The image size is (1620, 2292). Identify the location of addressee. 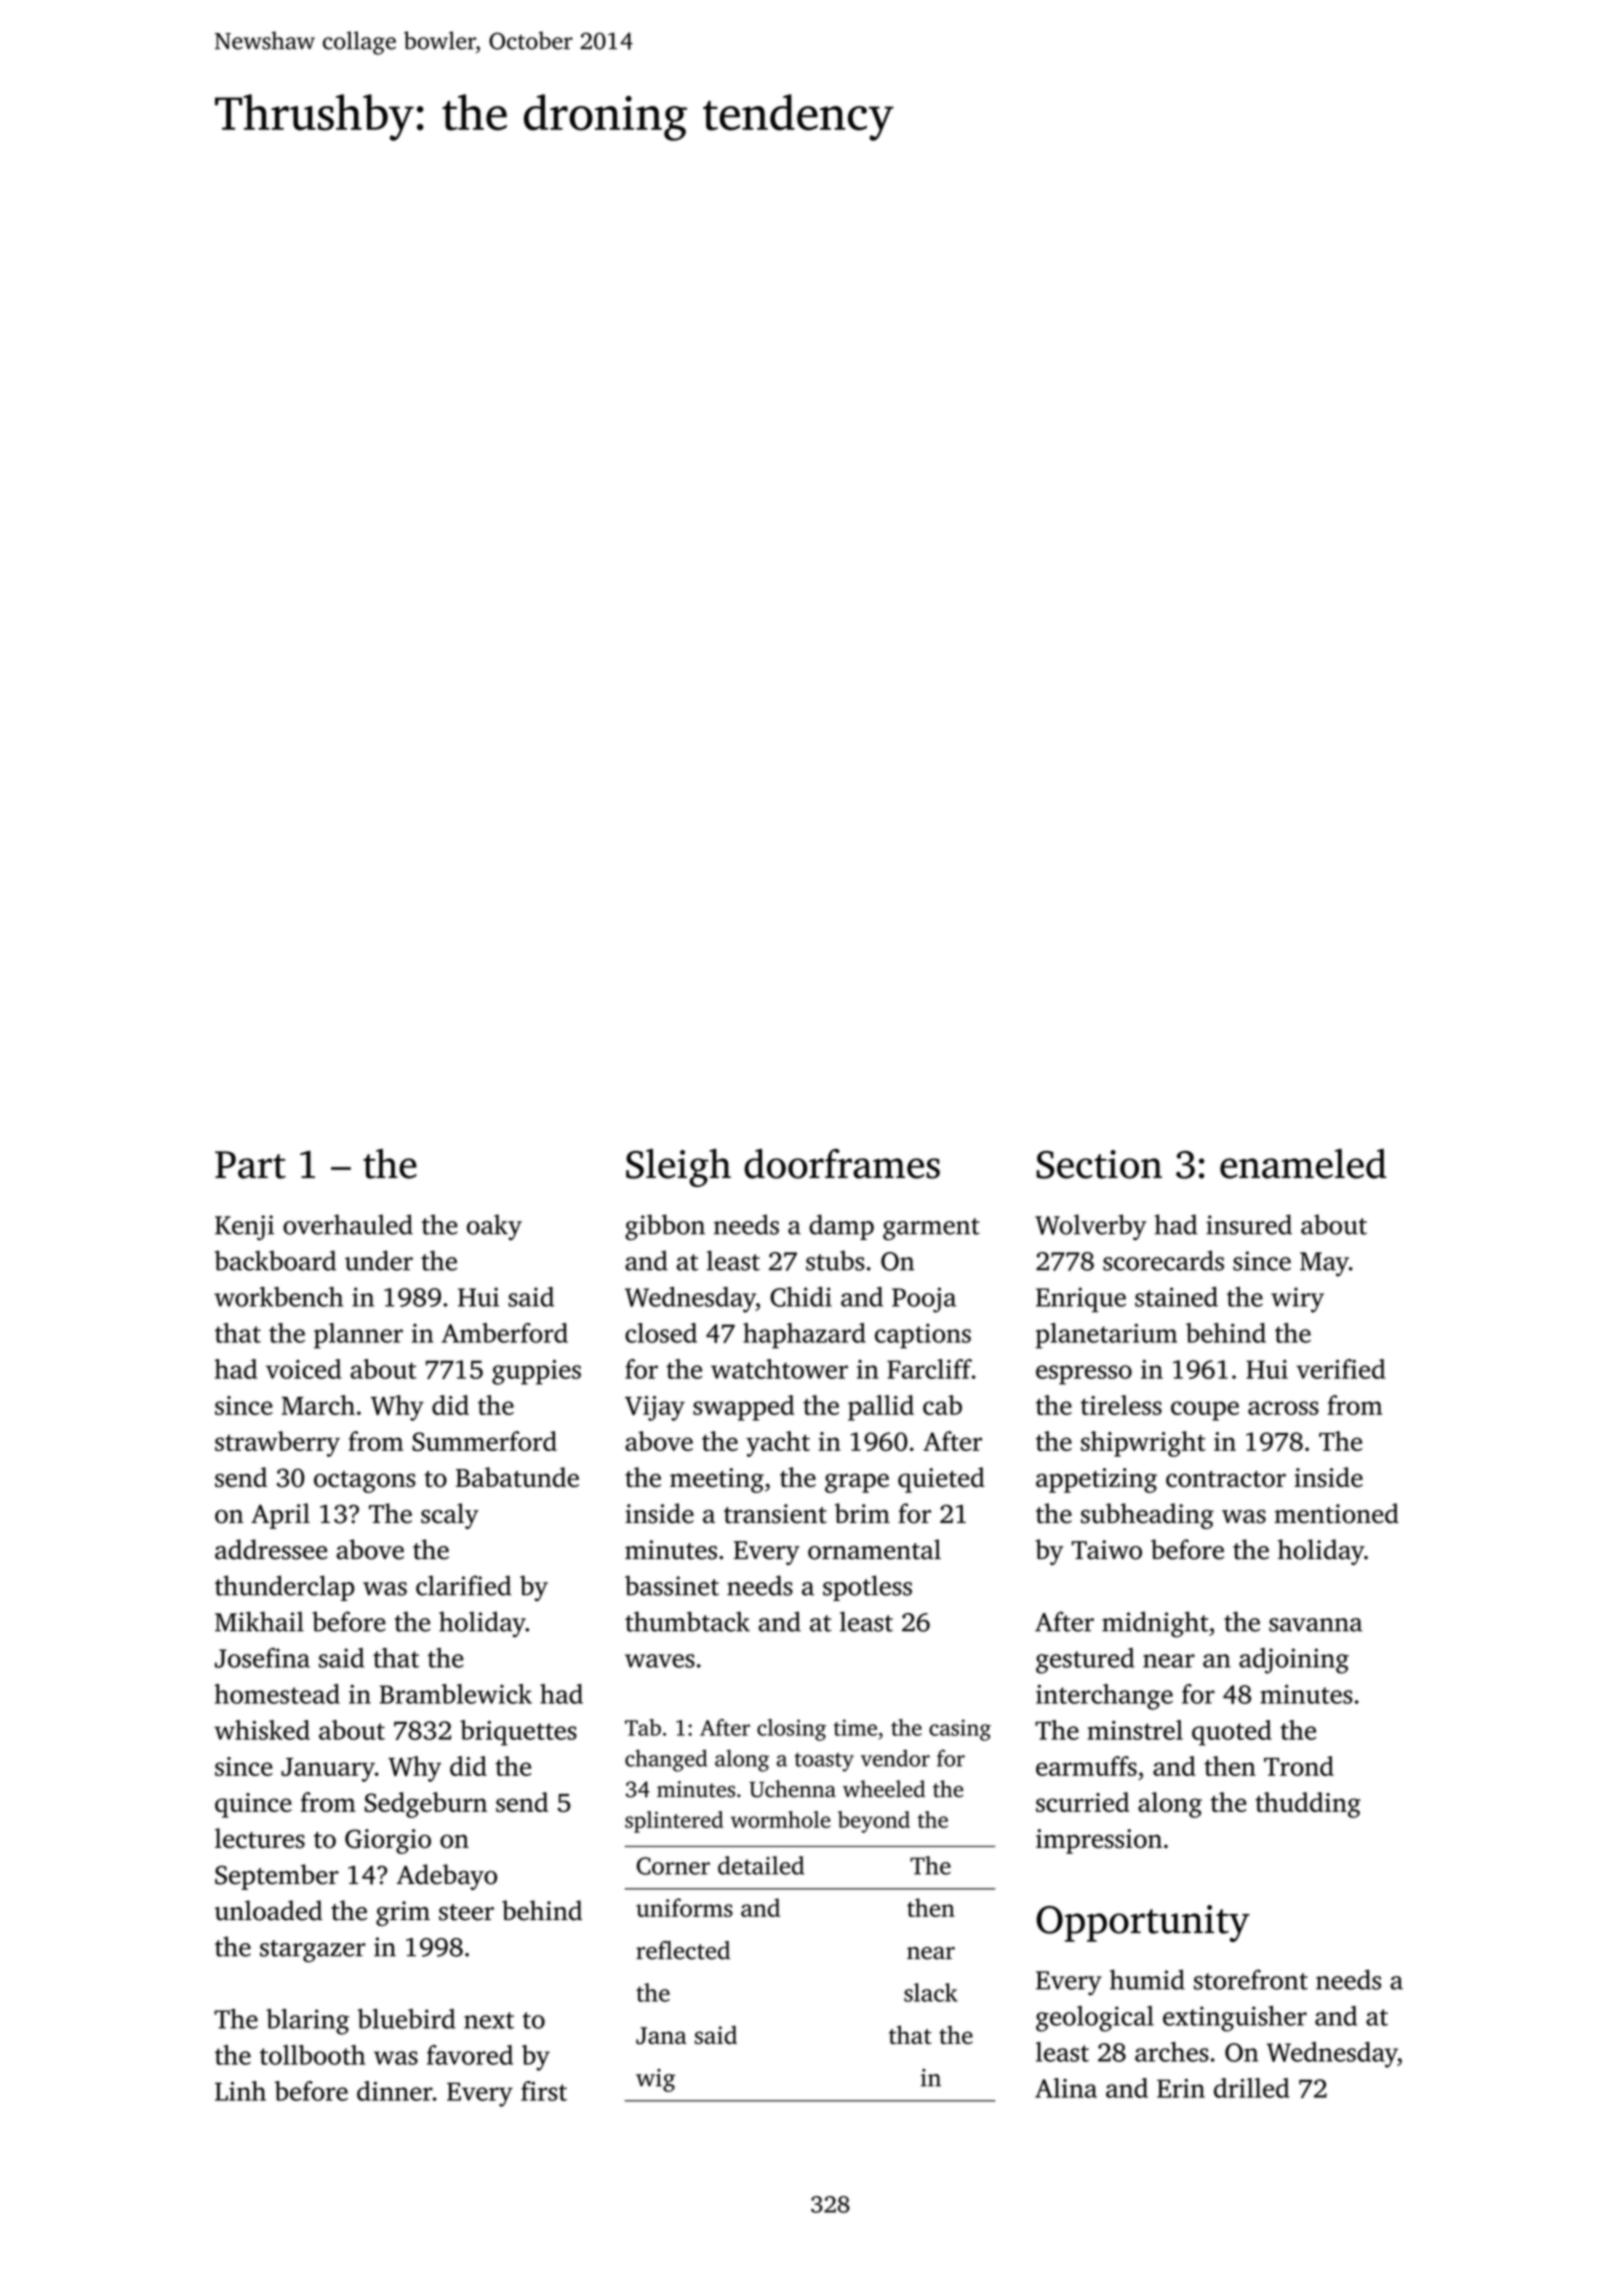
(271, 1549).
